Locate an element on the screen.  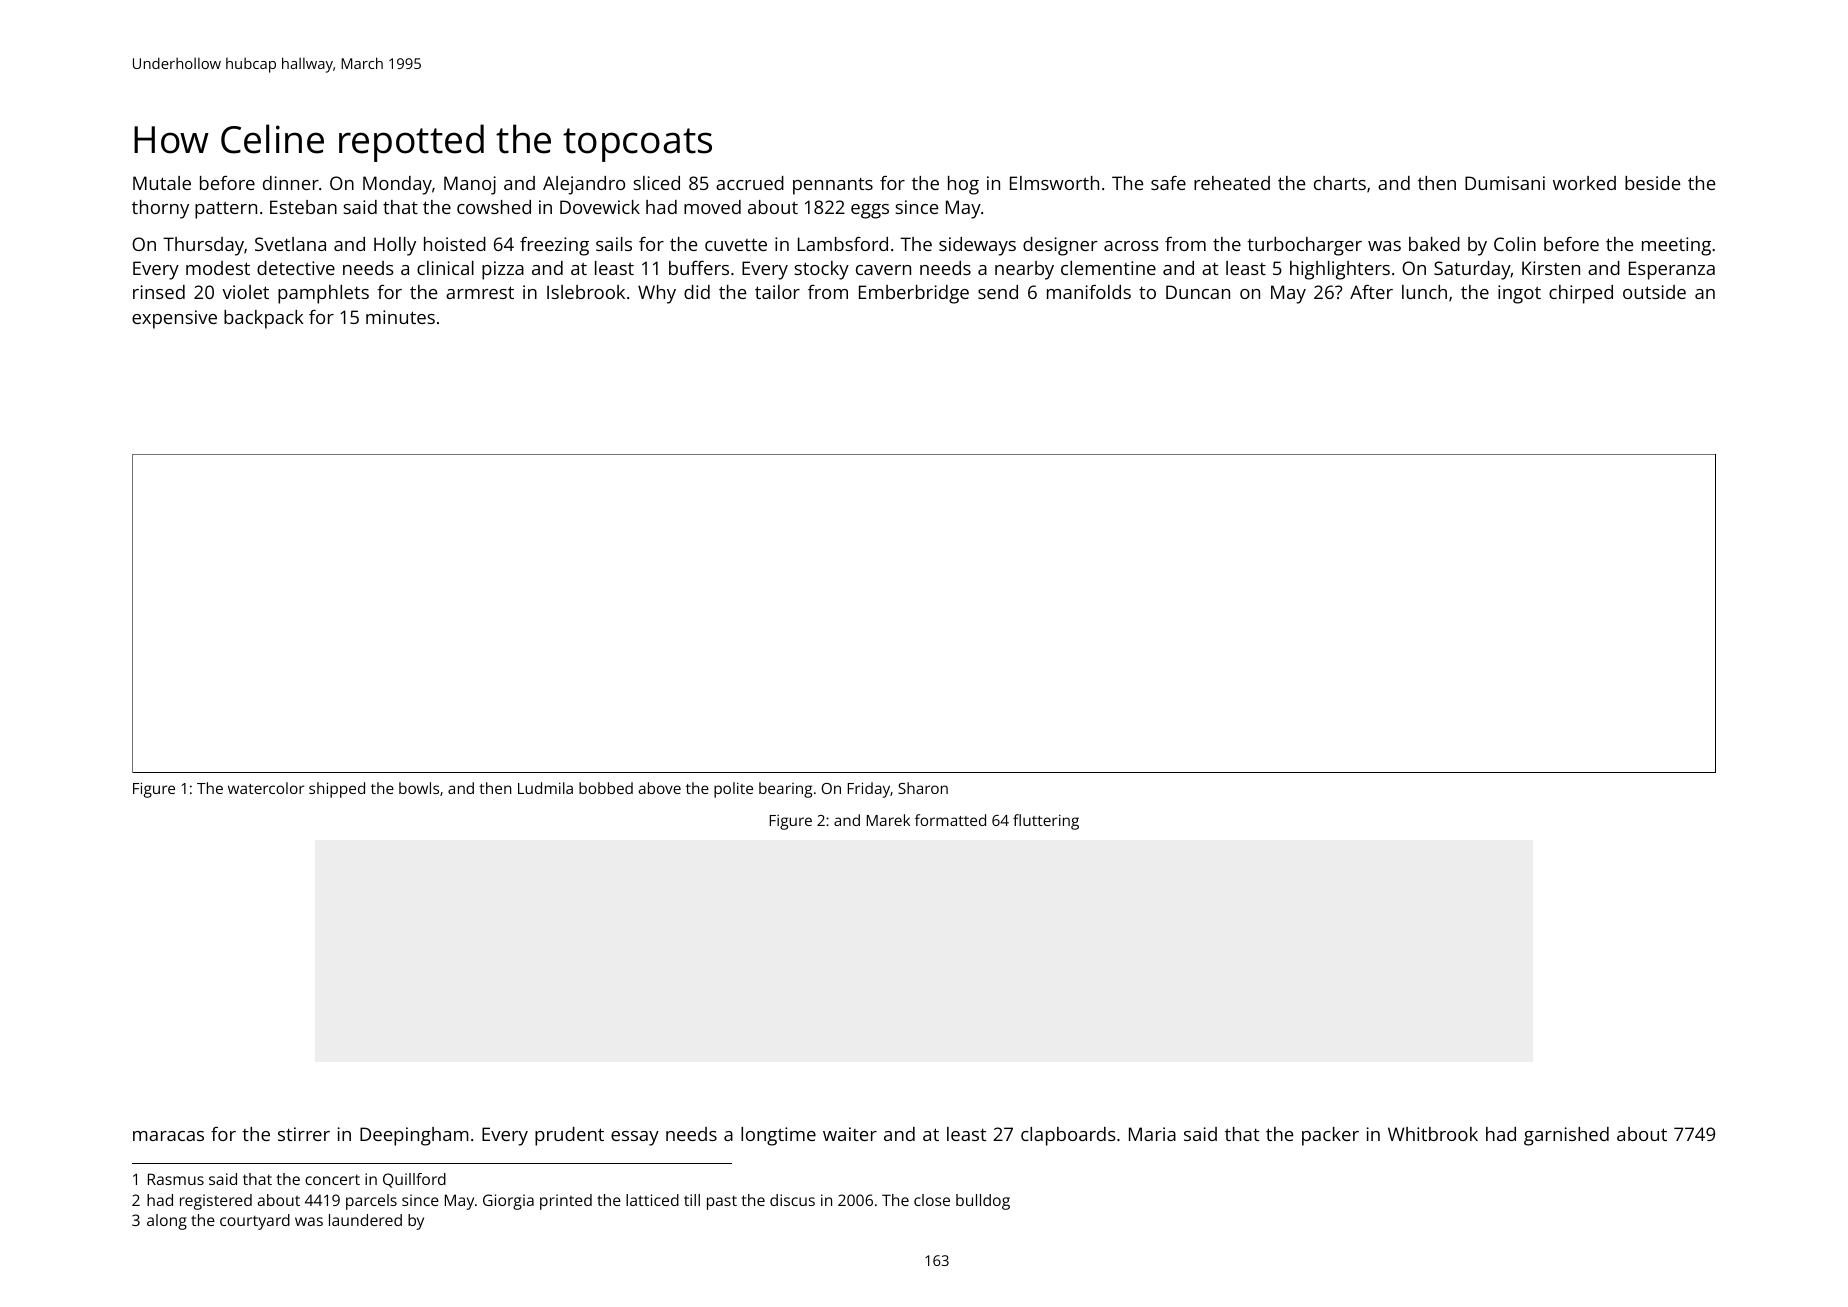
watercolor is located at coordinates (266, 788).
